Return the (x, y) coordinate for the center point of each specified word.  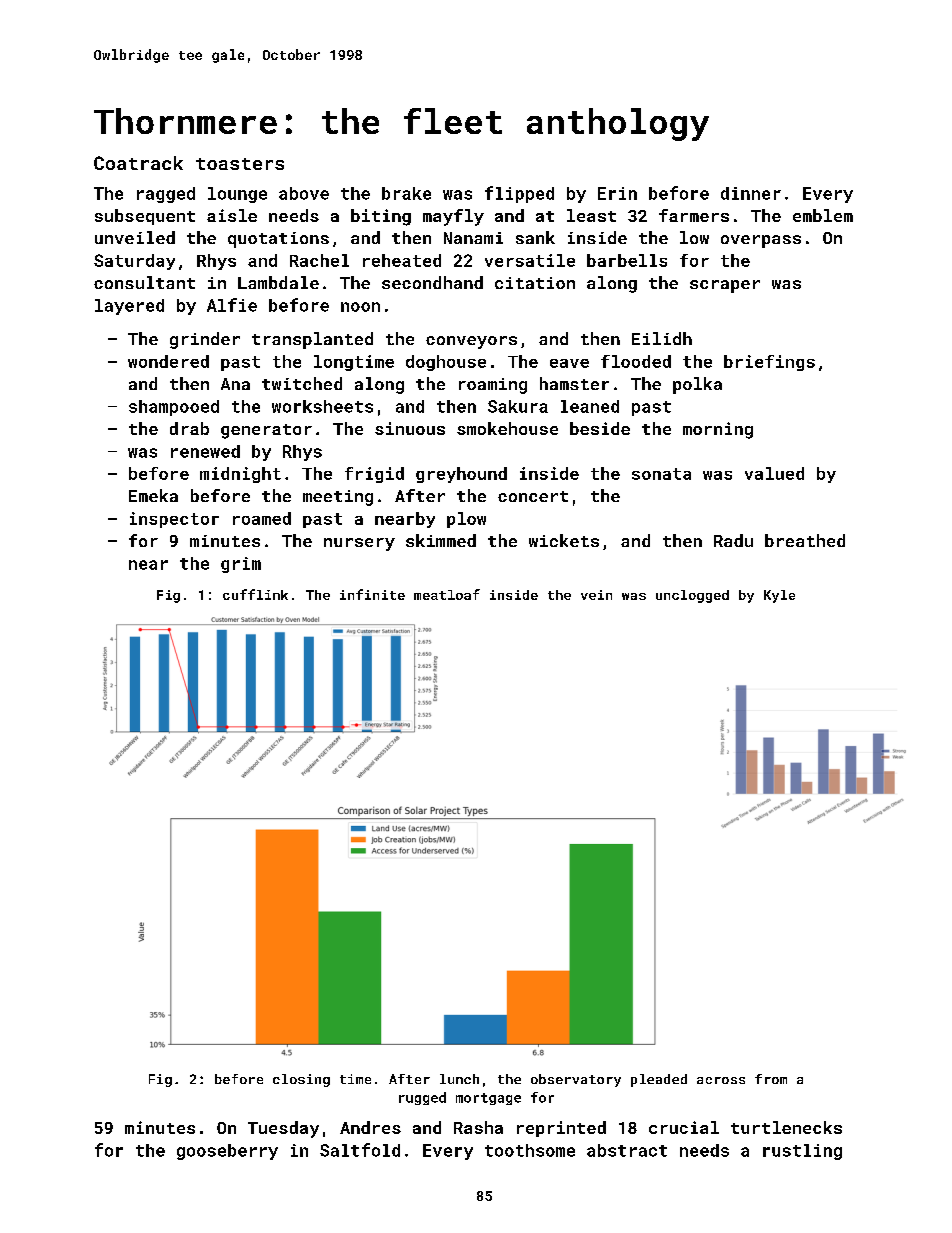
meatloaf (447, 594)
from (771, 1079)
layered (129, 307)
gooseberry (227, 1152)
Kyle (779, 596)
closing (301, 1080)
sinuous (410, 428)
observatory (576, 1080)
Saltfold (360, 1150)
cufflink (255, 594)
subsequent (145, 217)
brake (406, 193)
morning (718, 430)
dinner (751, 193)
